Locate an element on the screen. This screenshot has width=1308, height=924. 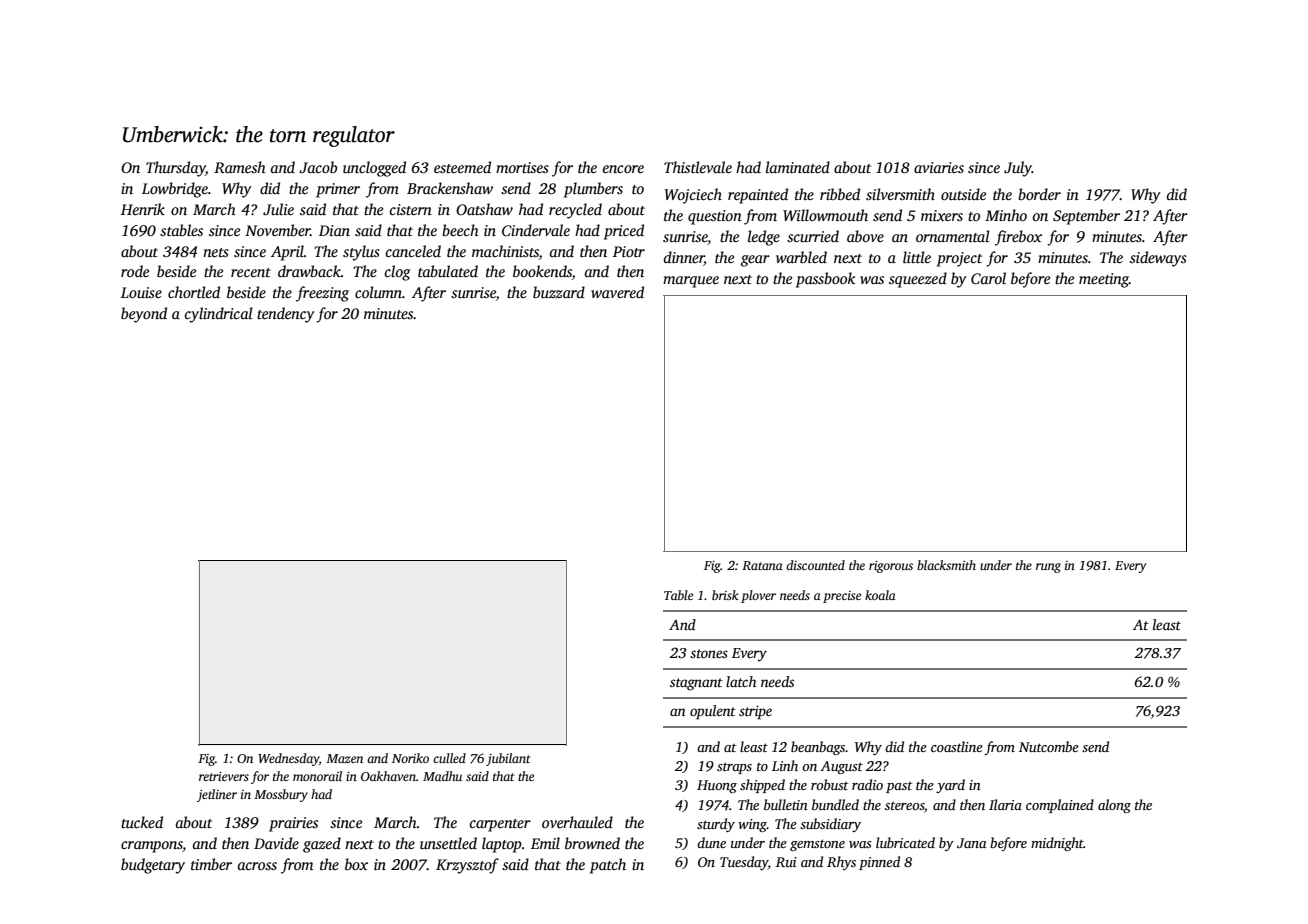
Wednesday is located at coordinates (288, 759).
